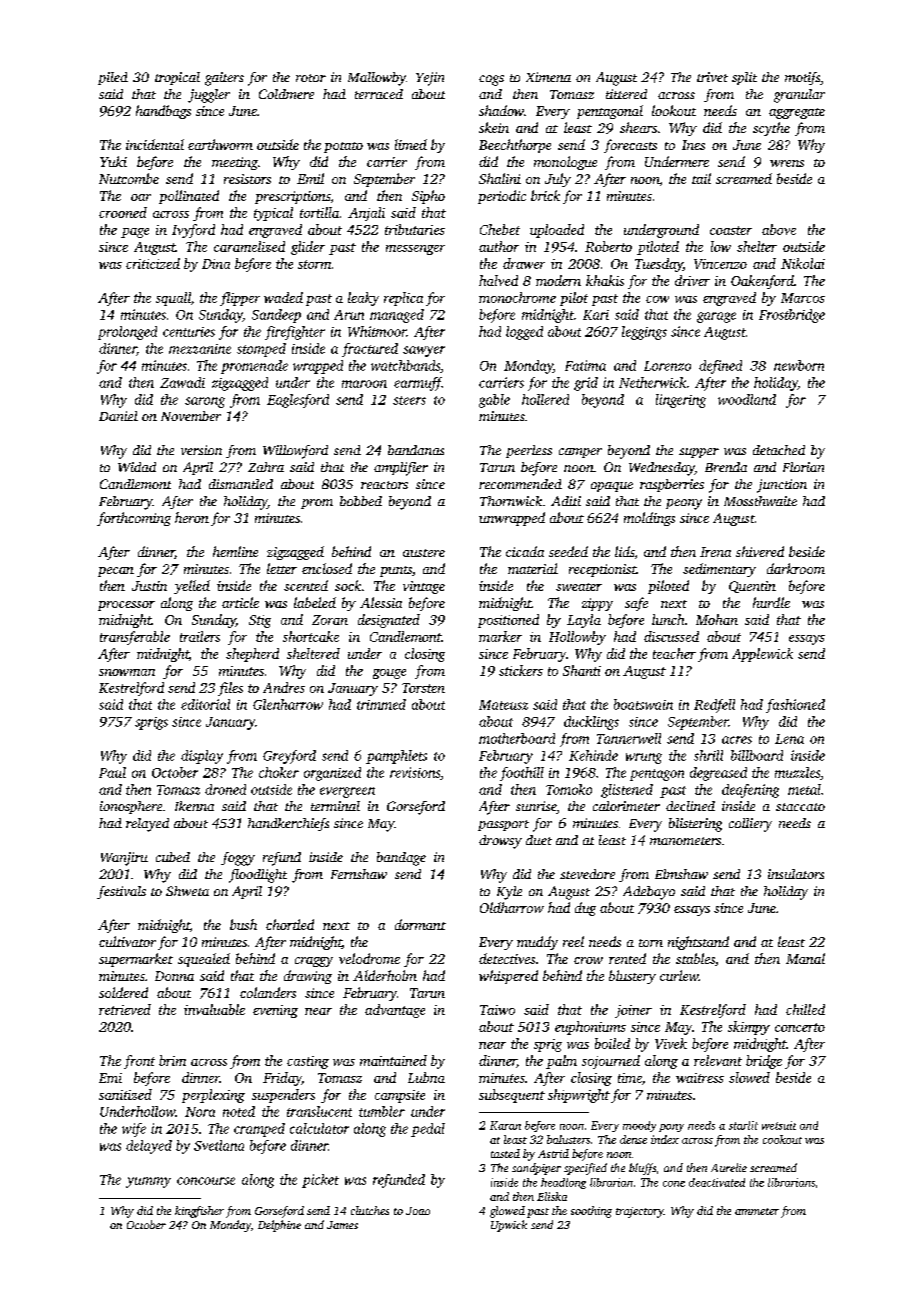 The width and height of the document is (924, 1308). What do you see at coordinates (509, 1226) in the document?
I see `Upwick` at bounding box center [509, 1226].
